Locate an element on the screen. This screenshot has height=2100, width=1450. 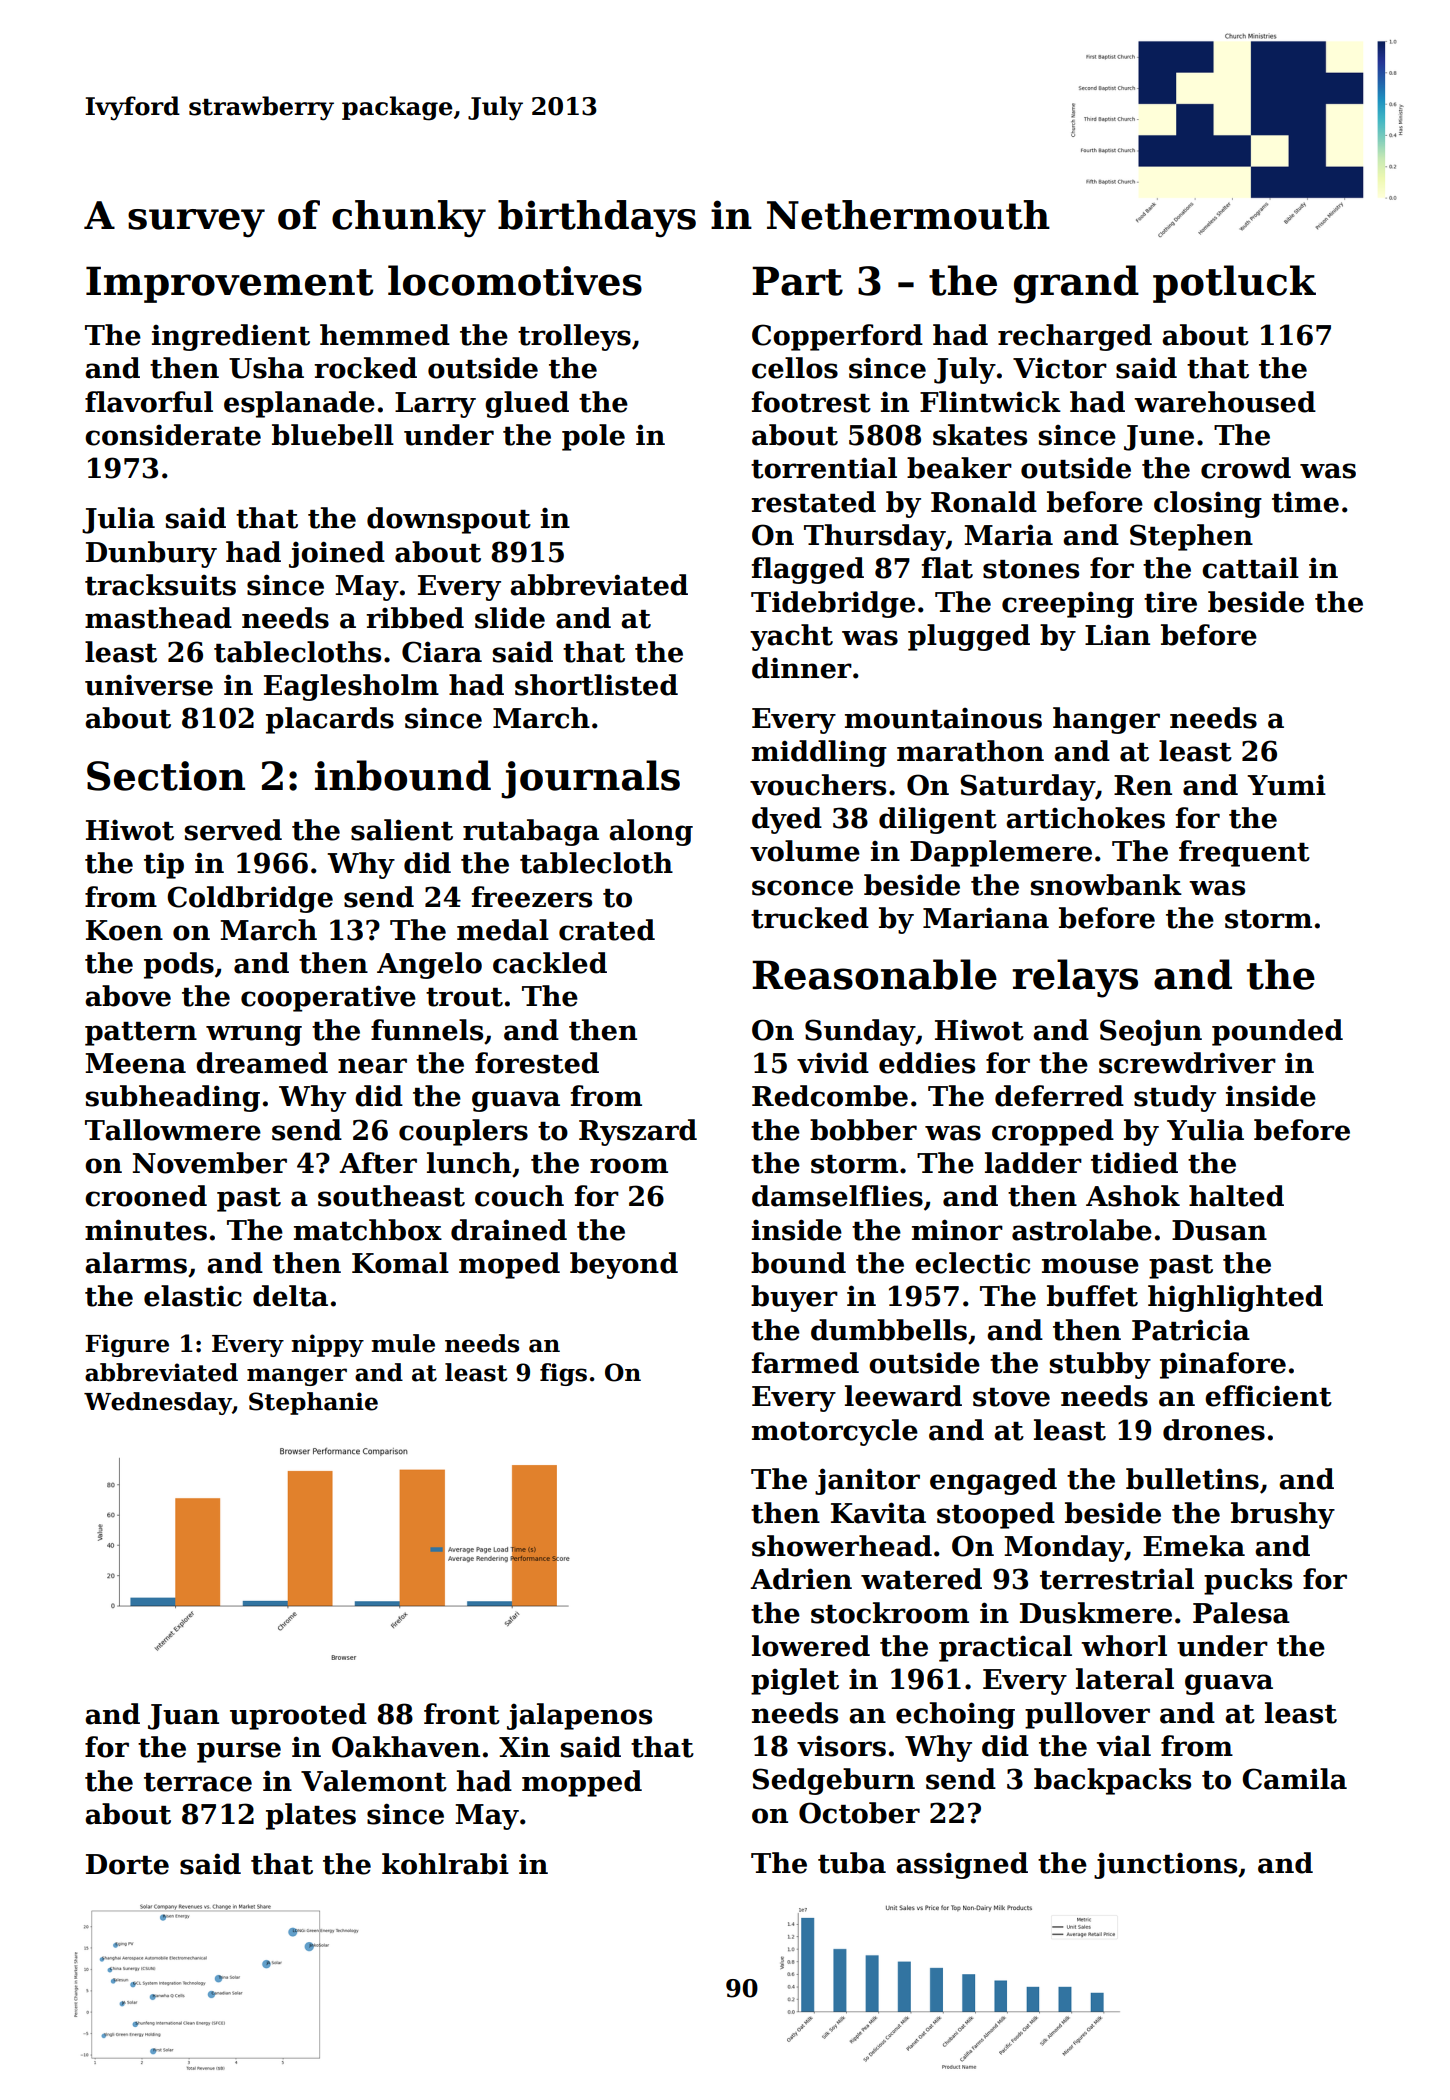
highlighted is located at coordinates (1235, 1298).
